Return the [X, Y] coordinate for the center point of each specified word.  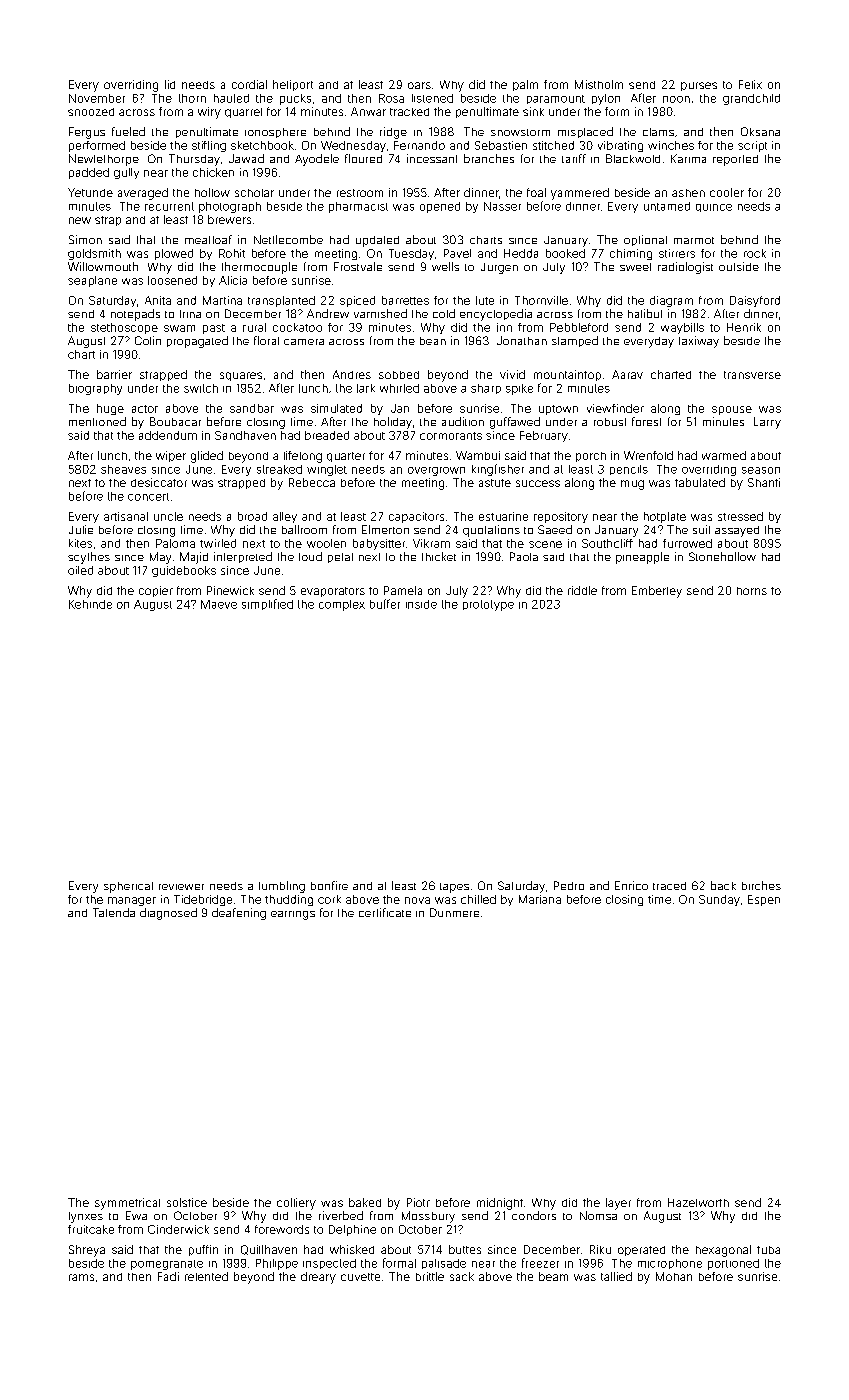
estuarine [503, 516]
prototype [488, 605]
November [97, 98]
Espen [764, 900]
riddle [582, 590]
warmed [724, 455]
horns [752, 591]
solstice [187, 1202]
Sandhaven [245, 435]
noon [676, 99]
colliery [296, 1204]
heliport [293, 85]
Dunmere [454, 912]
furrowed [687, 543]
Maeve [219, 604]
